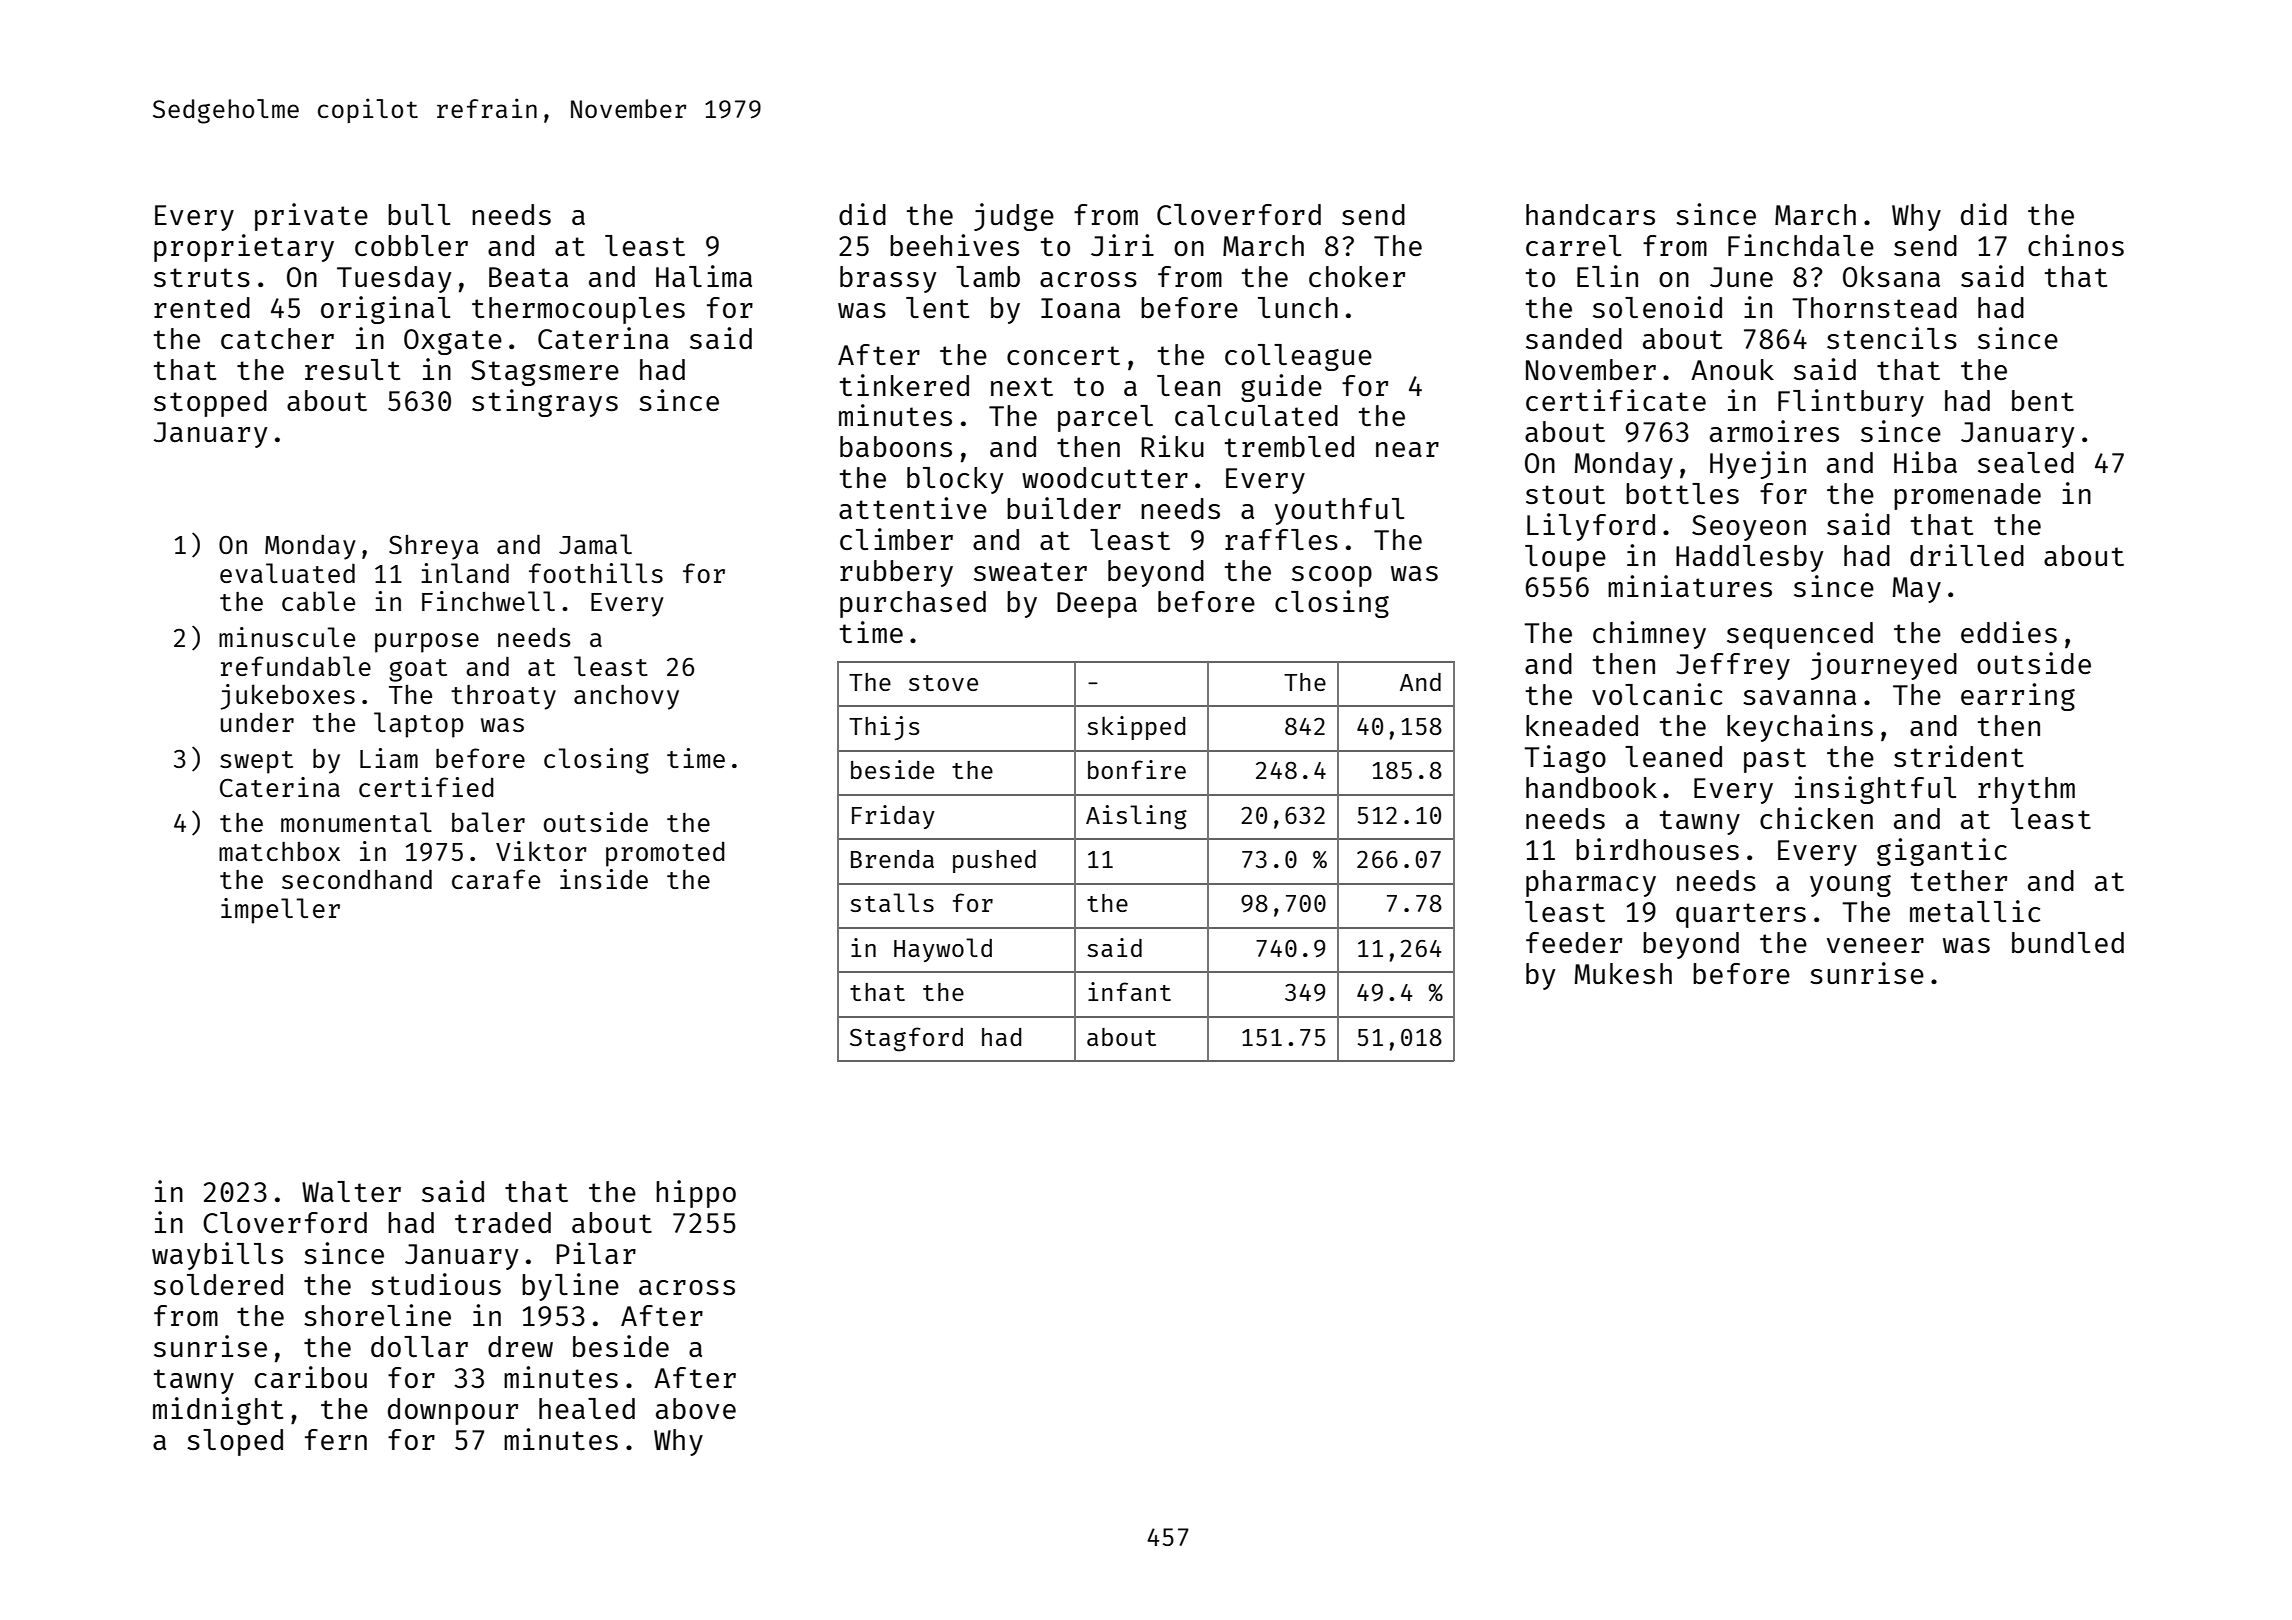  I want to click on judge, so click(1014, 217).
